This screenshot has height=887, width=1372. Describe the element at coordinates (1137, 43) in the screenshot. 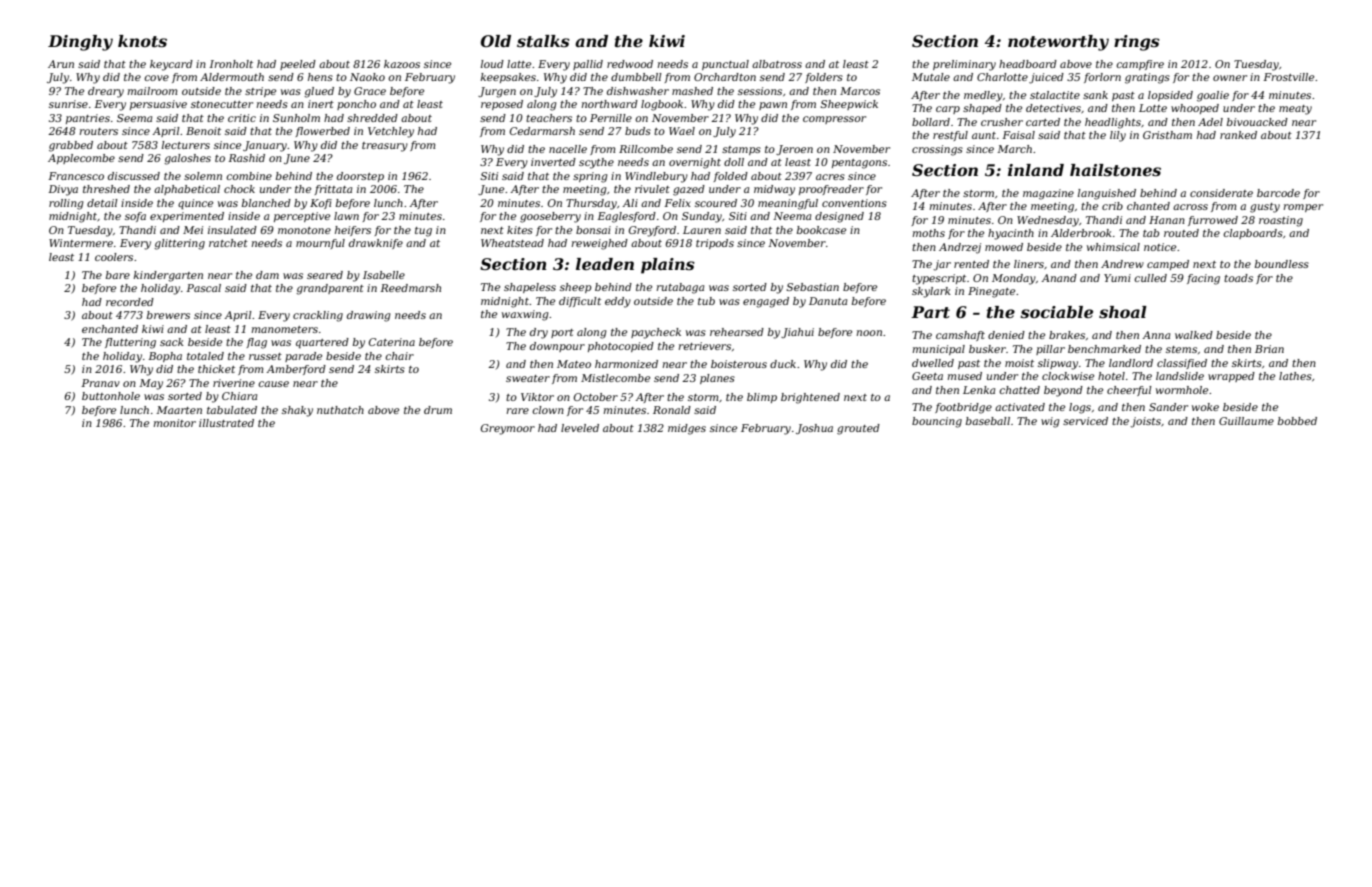

I see `rings` at that location.
